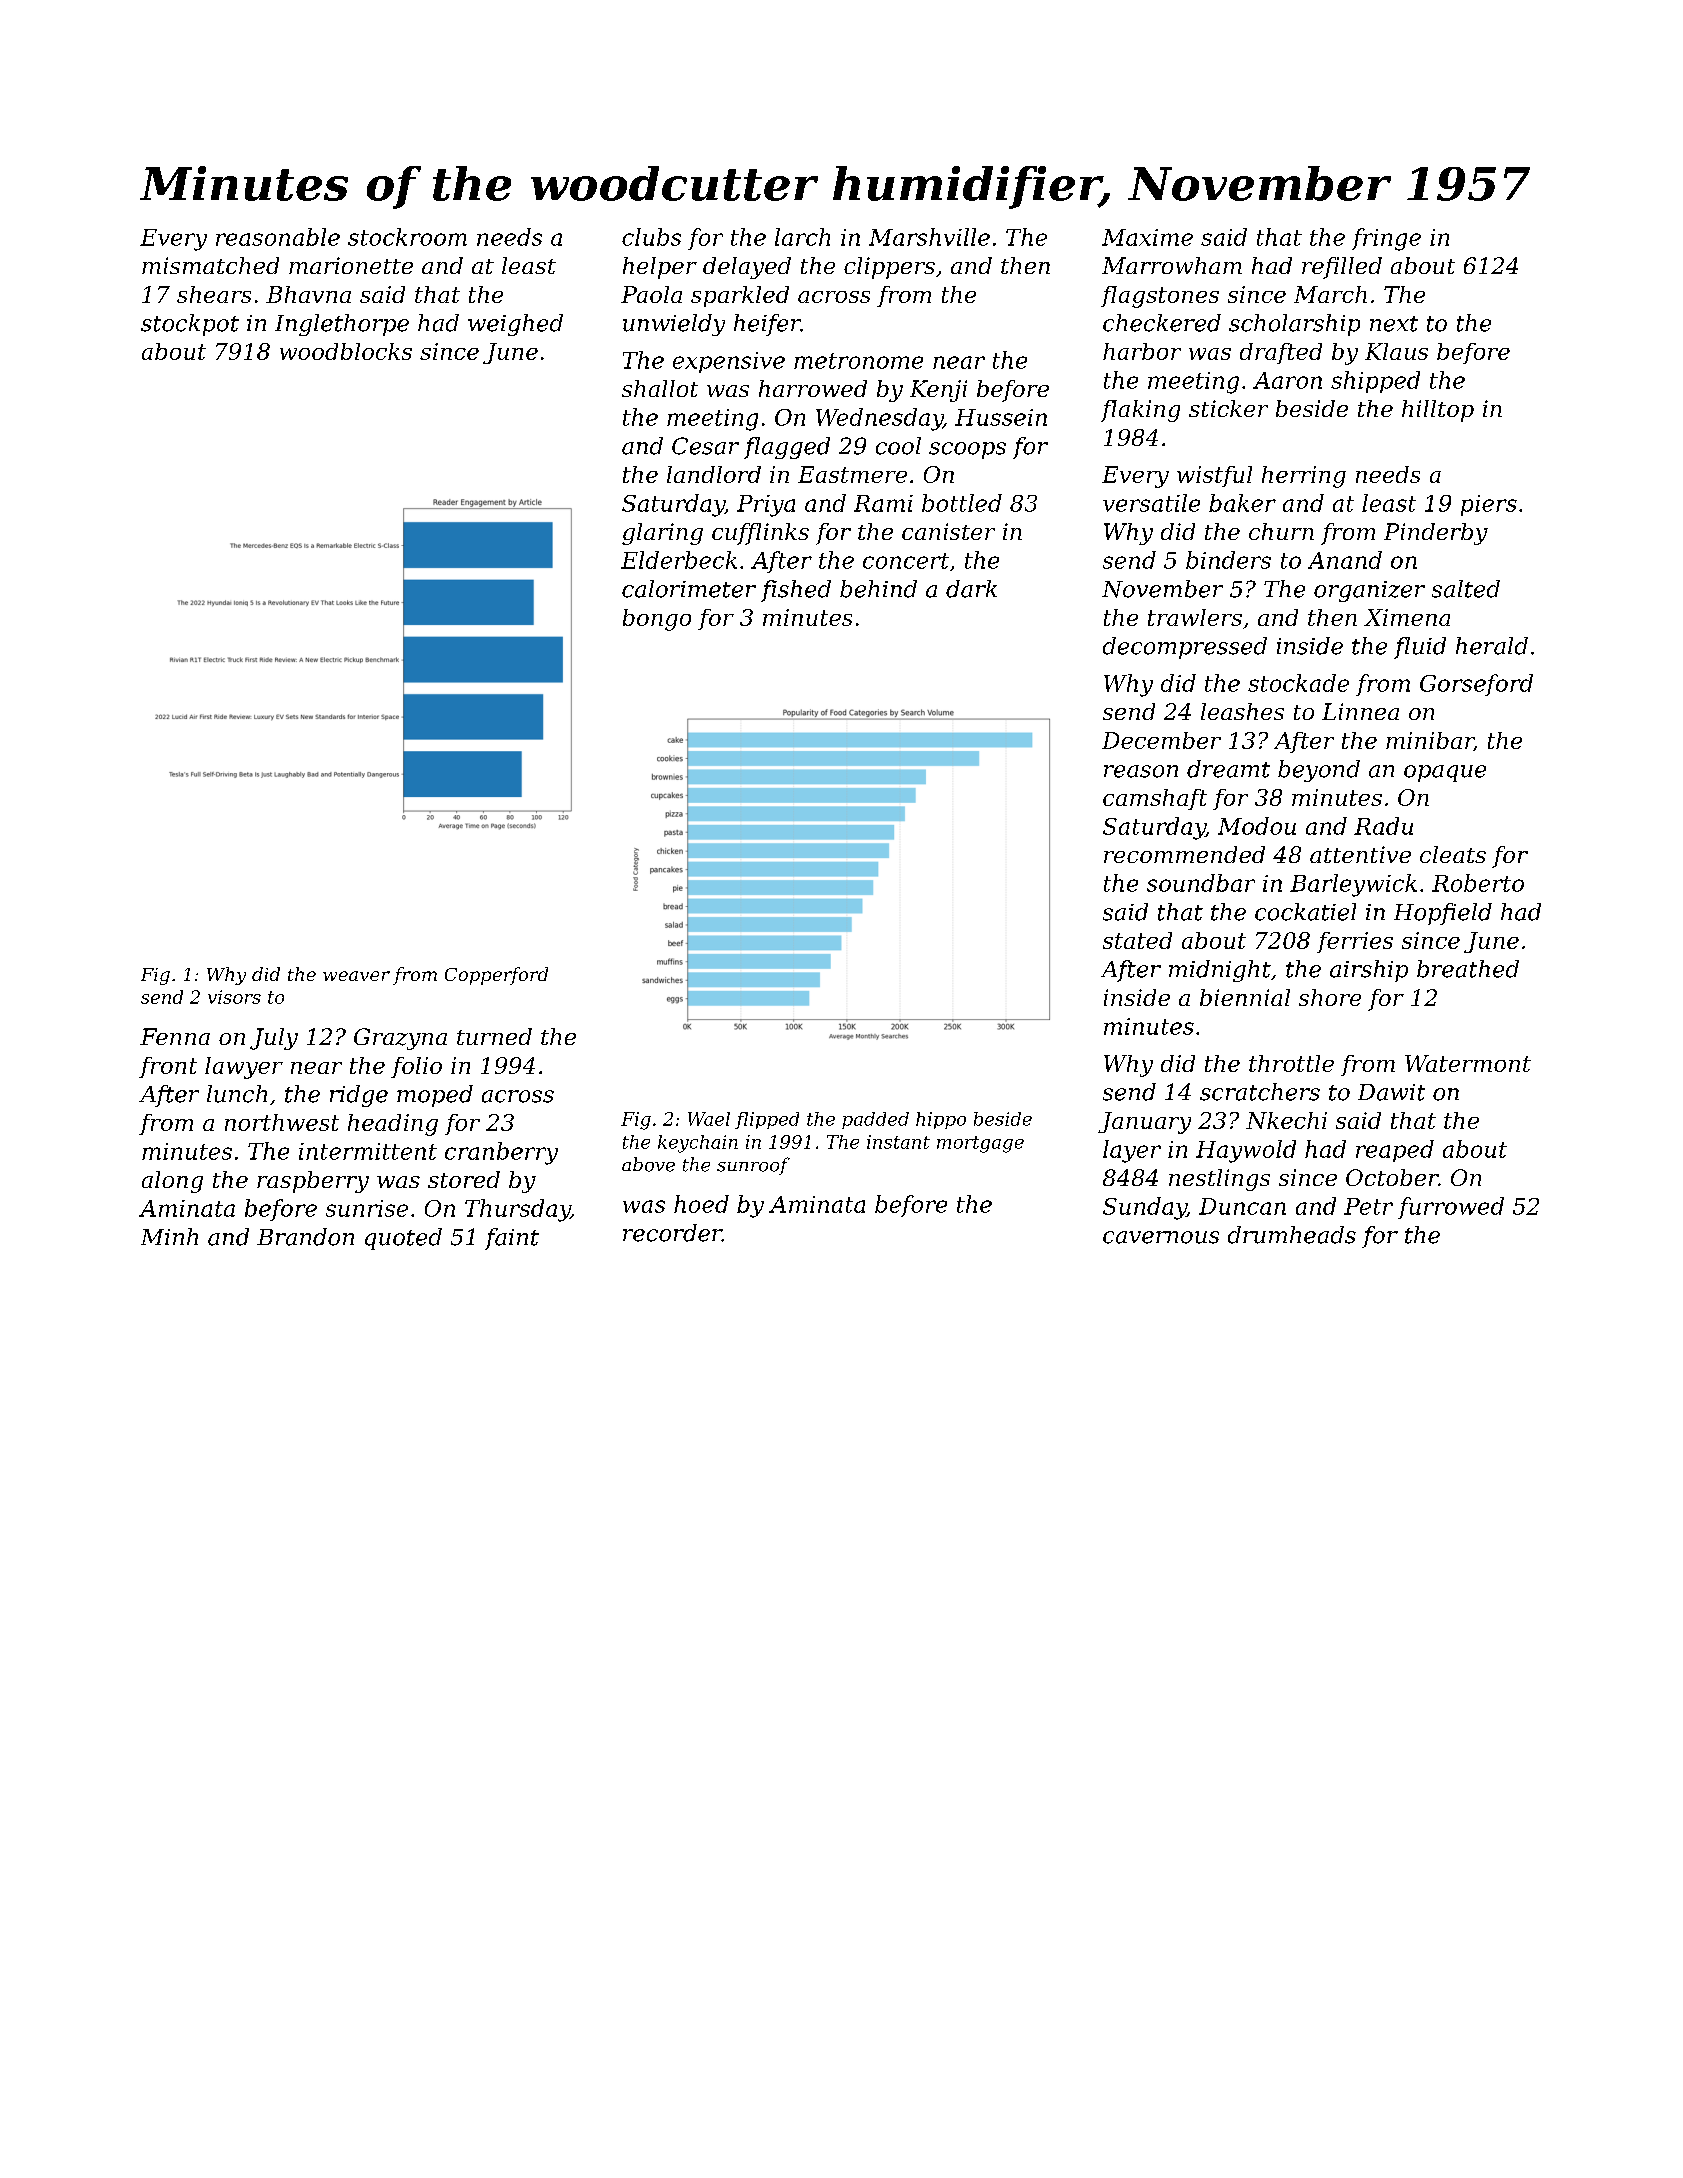 The width and height of the document is (1683, 2178). What do you see at coordinates (1438, 411) in the document?
I see `hilltop` at bounding box center [1438, 411].
